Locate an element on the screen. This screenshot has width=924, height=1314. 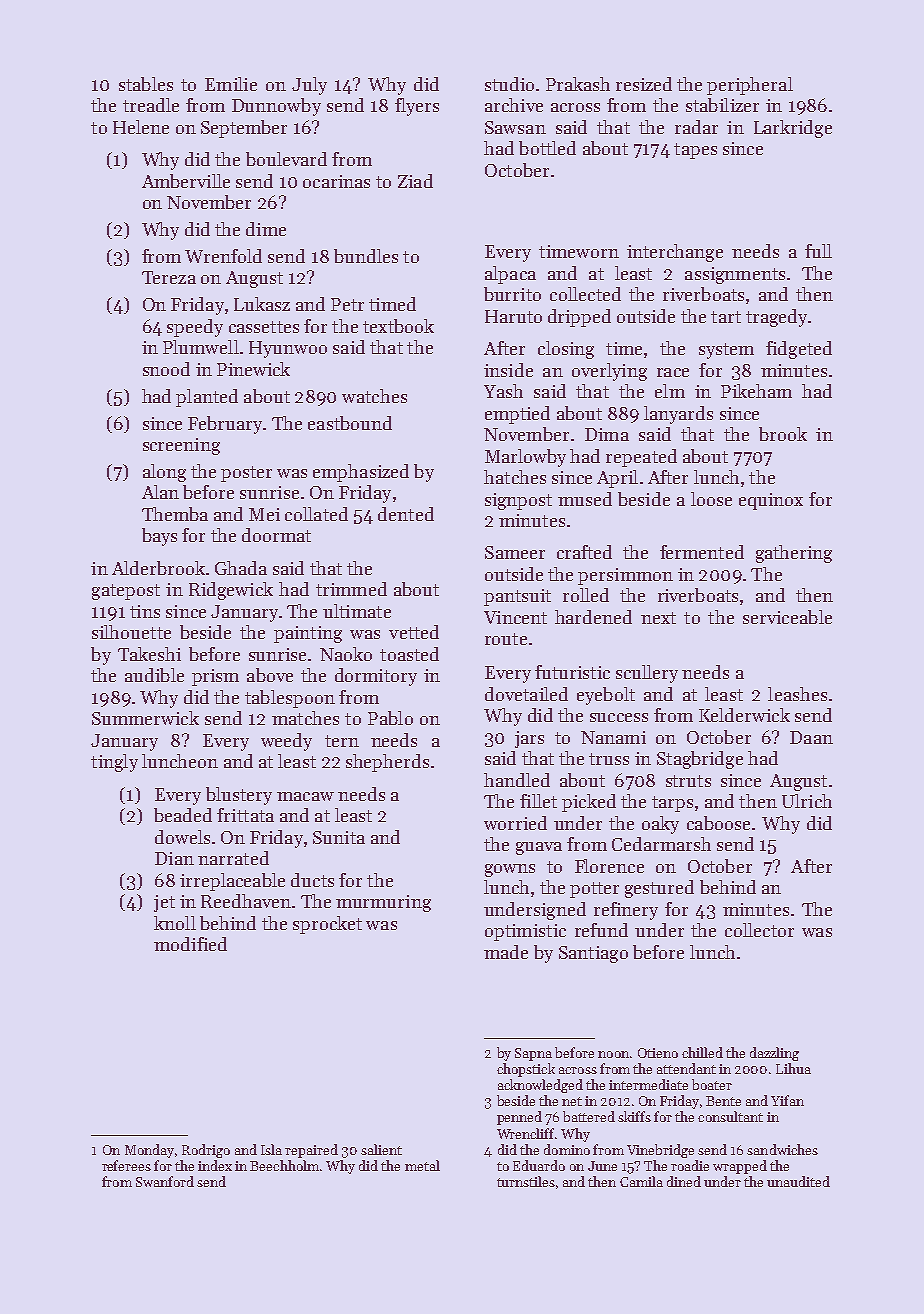
Prakash is located at coordinates (578, 84).
